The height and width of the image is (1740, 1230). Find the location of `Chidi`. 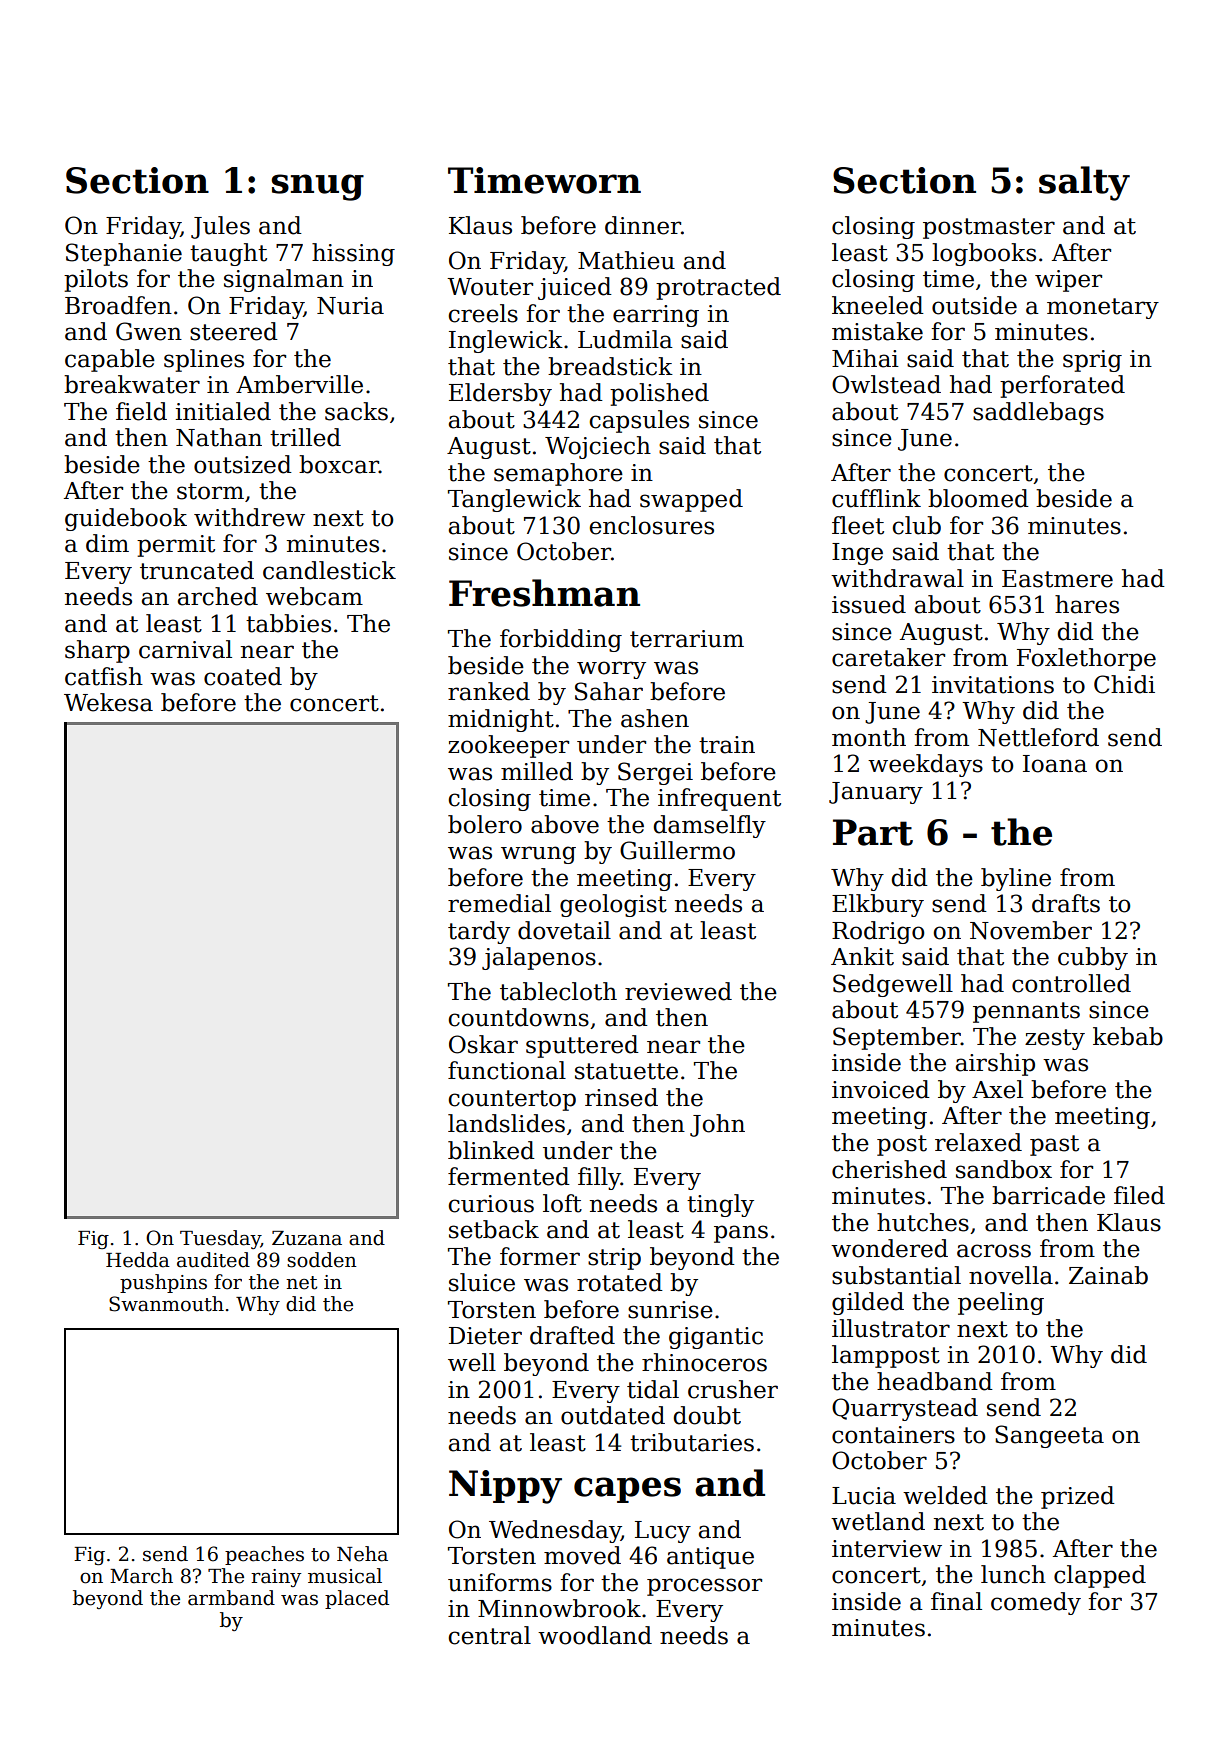

Chidi is located at coordinates (1124, 684).
